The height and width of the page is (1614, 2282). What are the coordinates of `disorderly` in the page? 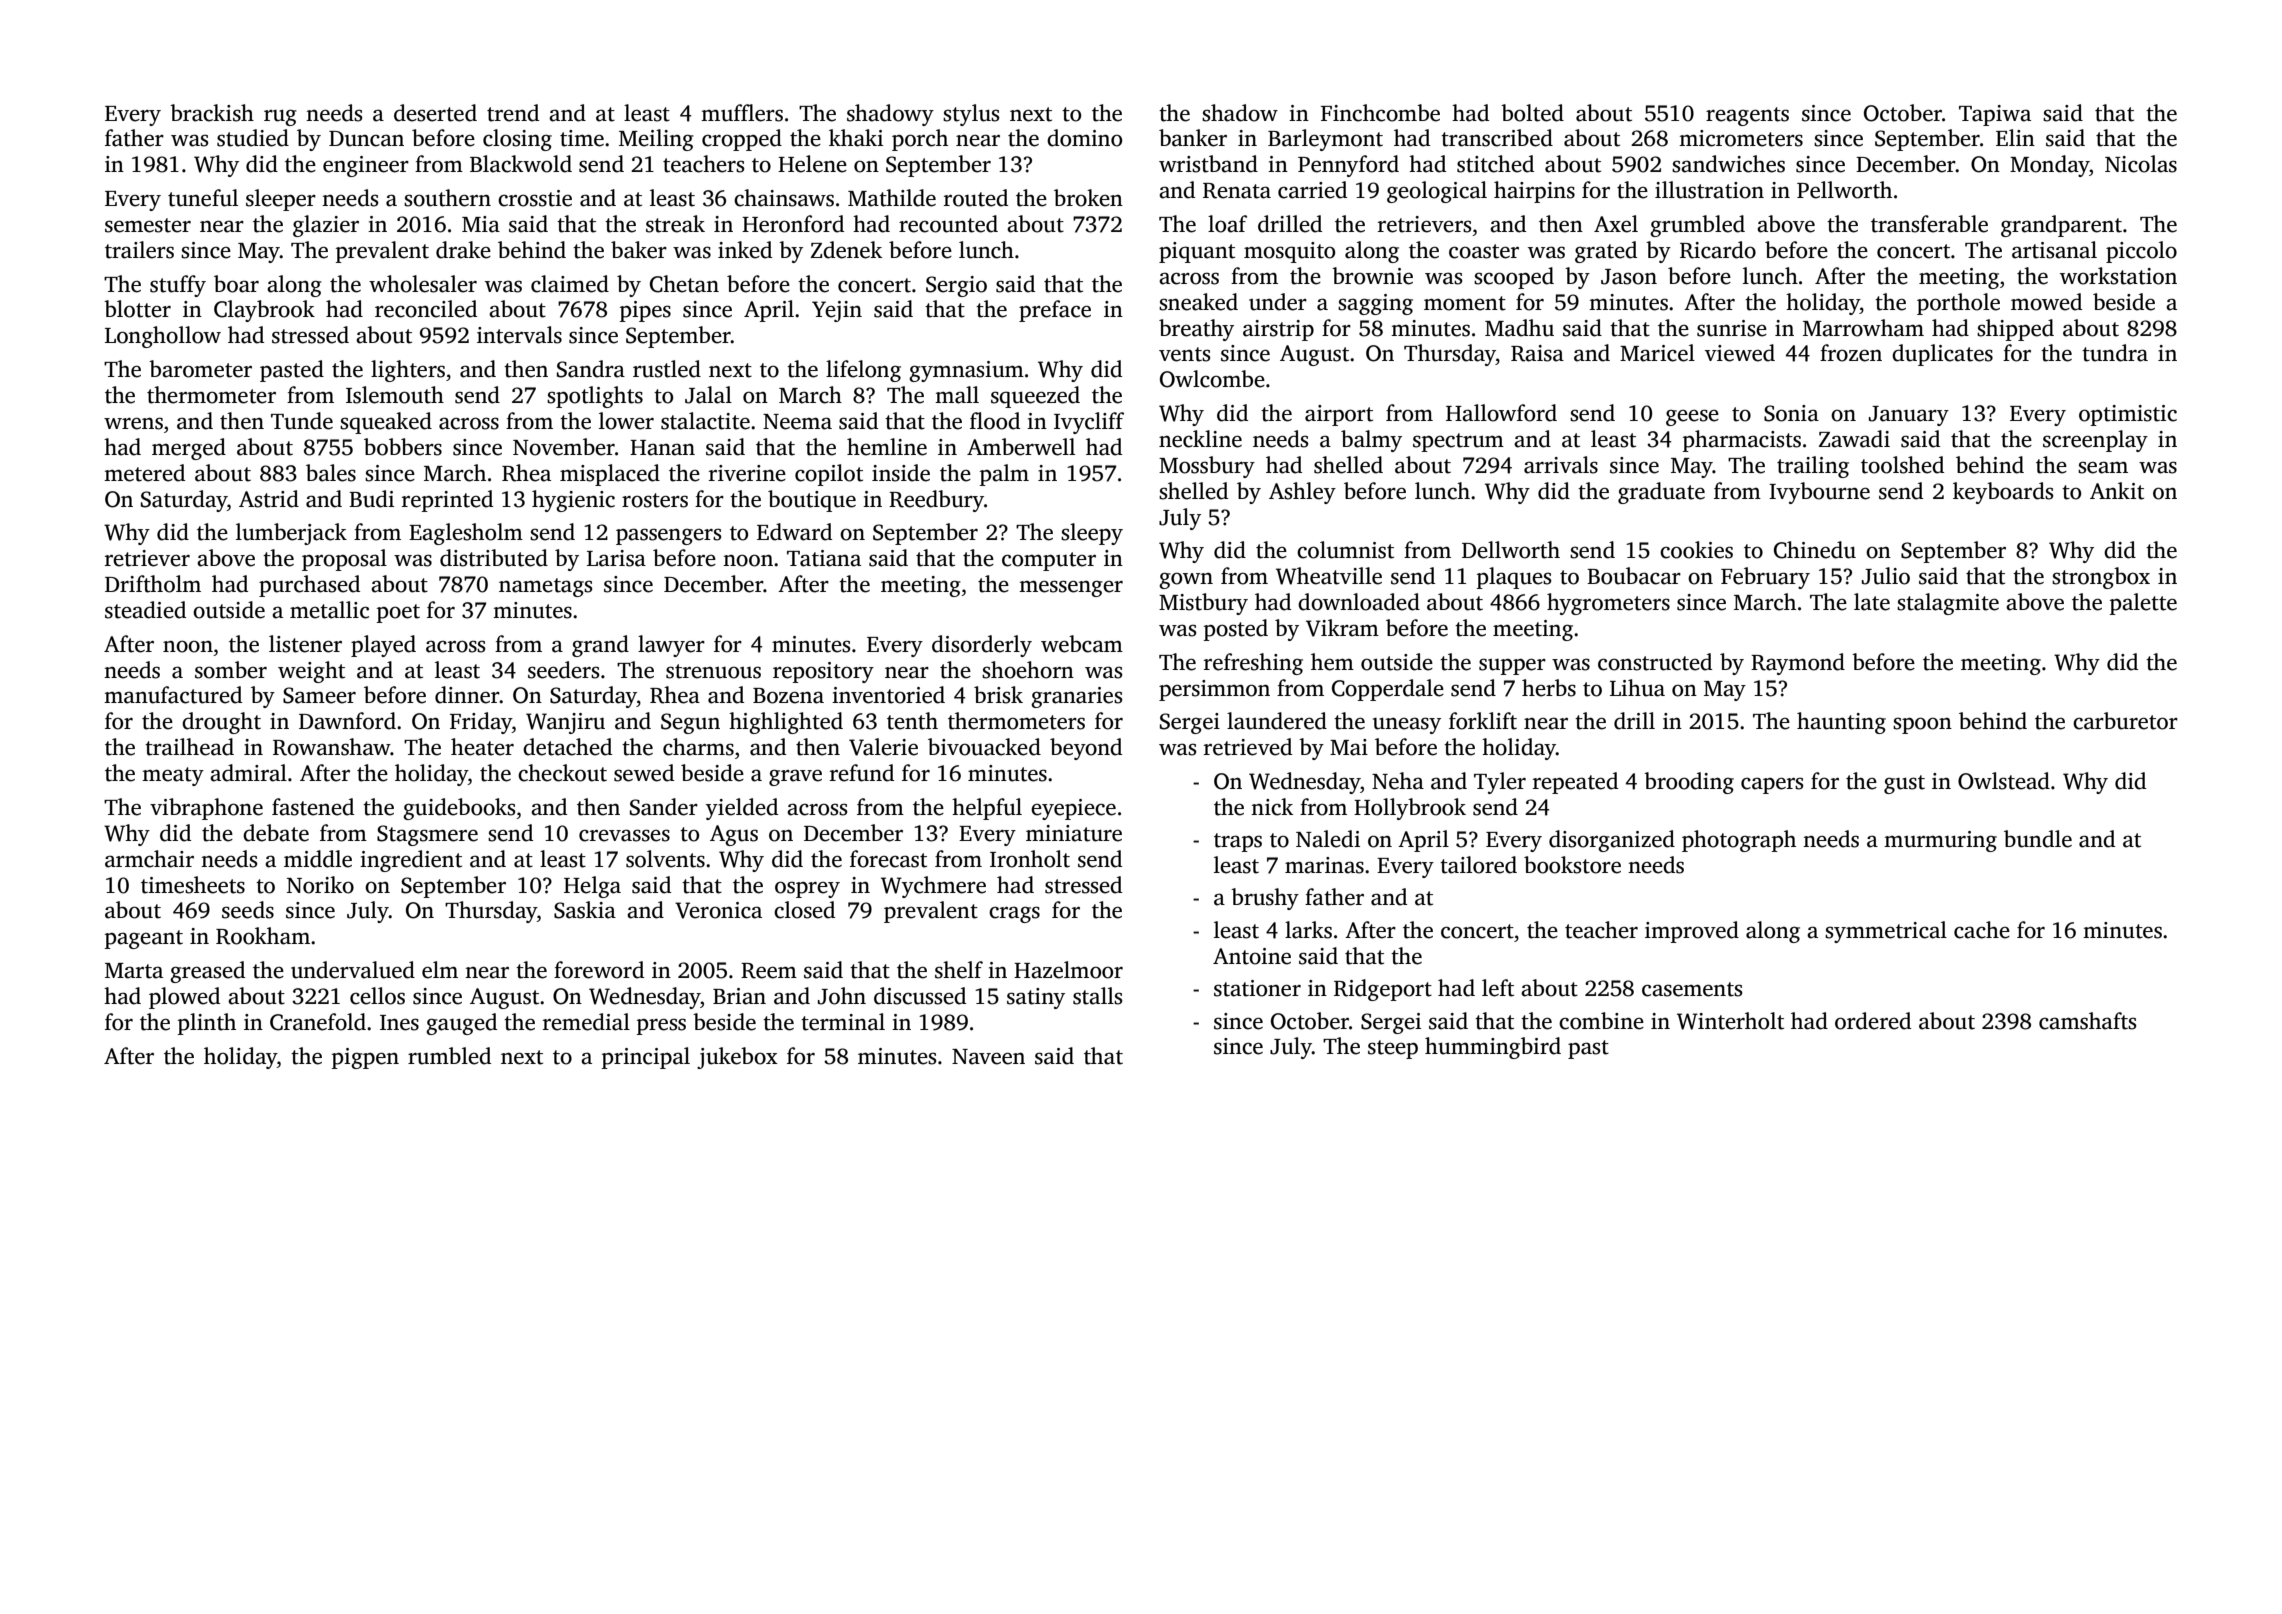 It's located at (982, 646).
